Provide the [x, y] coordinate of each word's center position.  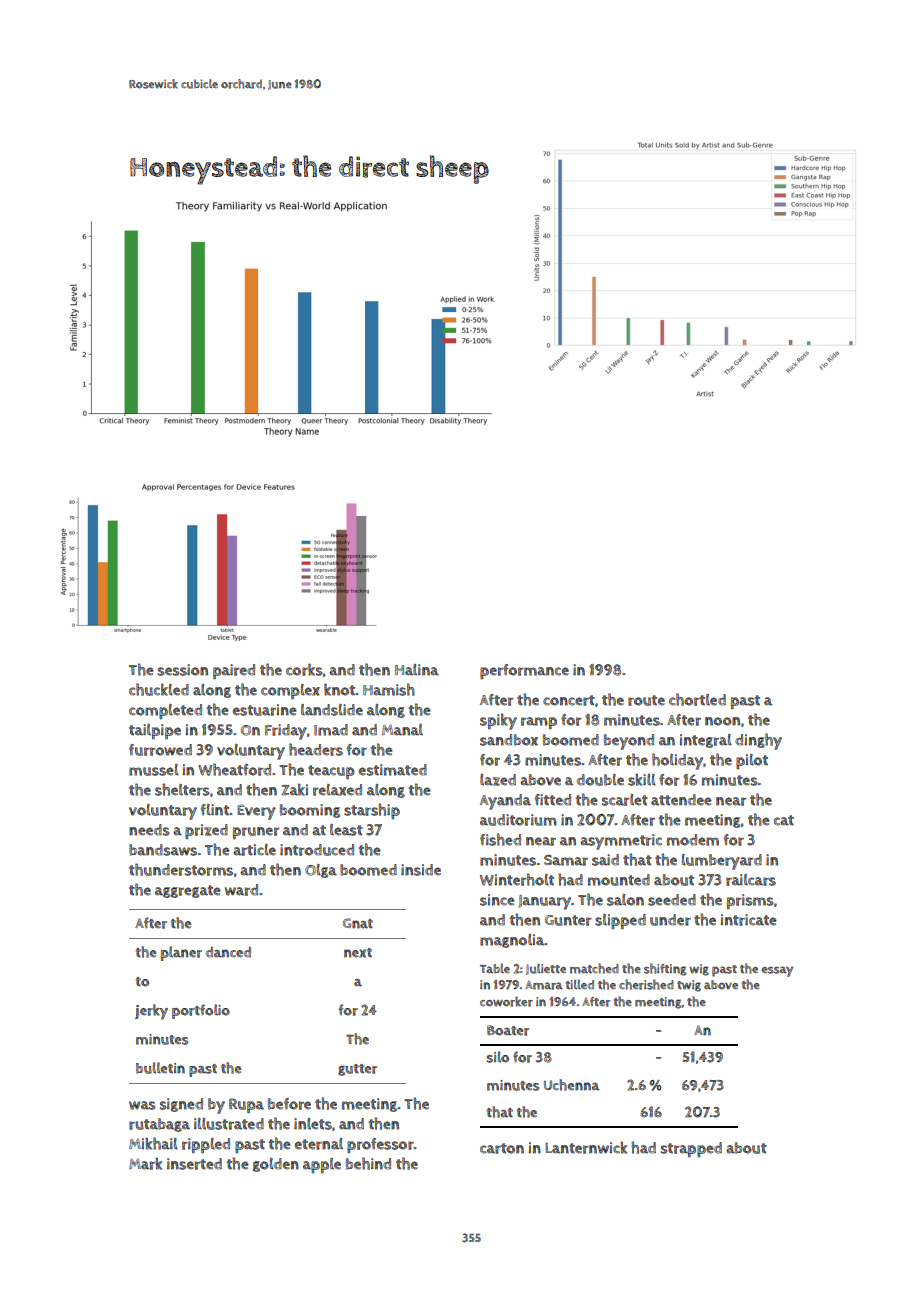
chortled [697, 699]
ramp [539, 723]
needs [149, 830]
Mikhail [153, 1143]
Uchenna [572, 1085]
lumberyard [722, 862]
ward [241, 890]
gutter [357, 1070]
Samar [566, 860]
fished [500, 839]
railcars [751, 880]
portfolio [201, 1011]
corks [304, 669]
